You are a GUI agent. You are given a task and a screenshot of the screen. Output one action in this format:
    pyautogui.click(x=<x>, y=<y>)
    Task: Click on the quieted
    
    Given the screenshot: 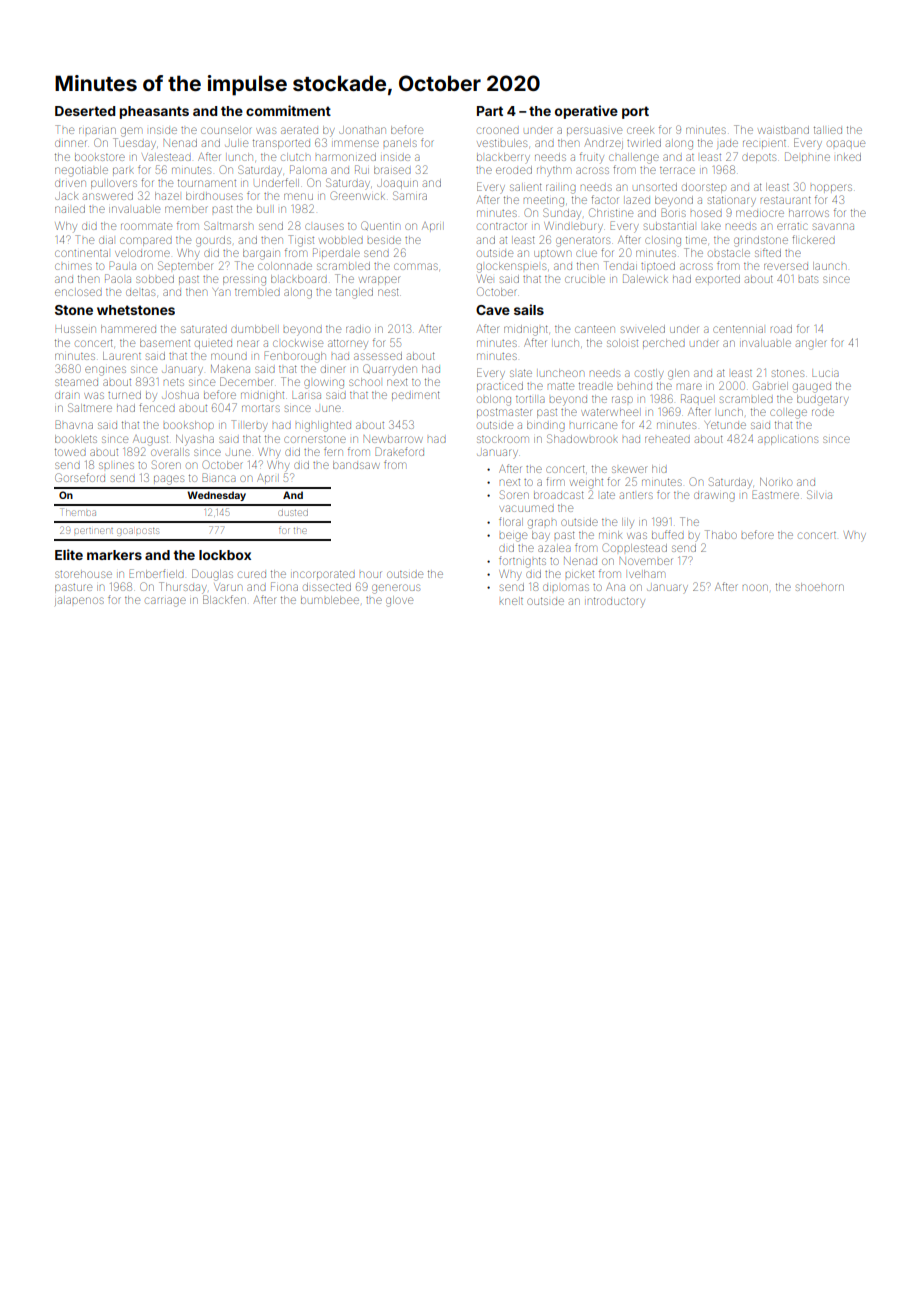 What is the action you would take?
    pyautogui.click(x=213, y=344)
